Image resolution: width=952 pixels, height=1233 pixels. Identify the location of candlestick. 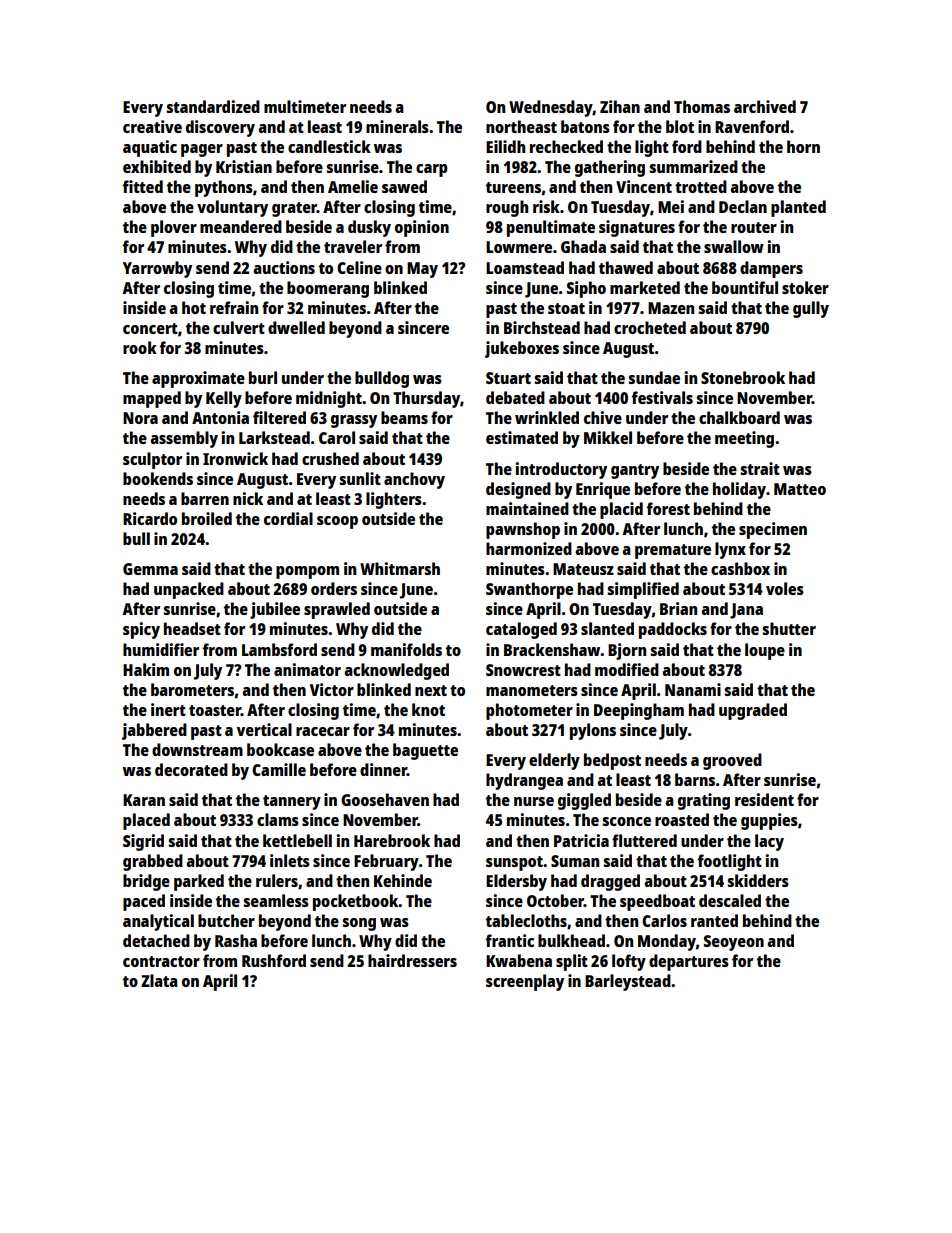
(329, 146).
